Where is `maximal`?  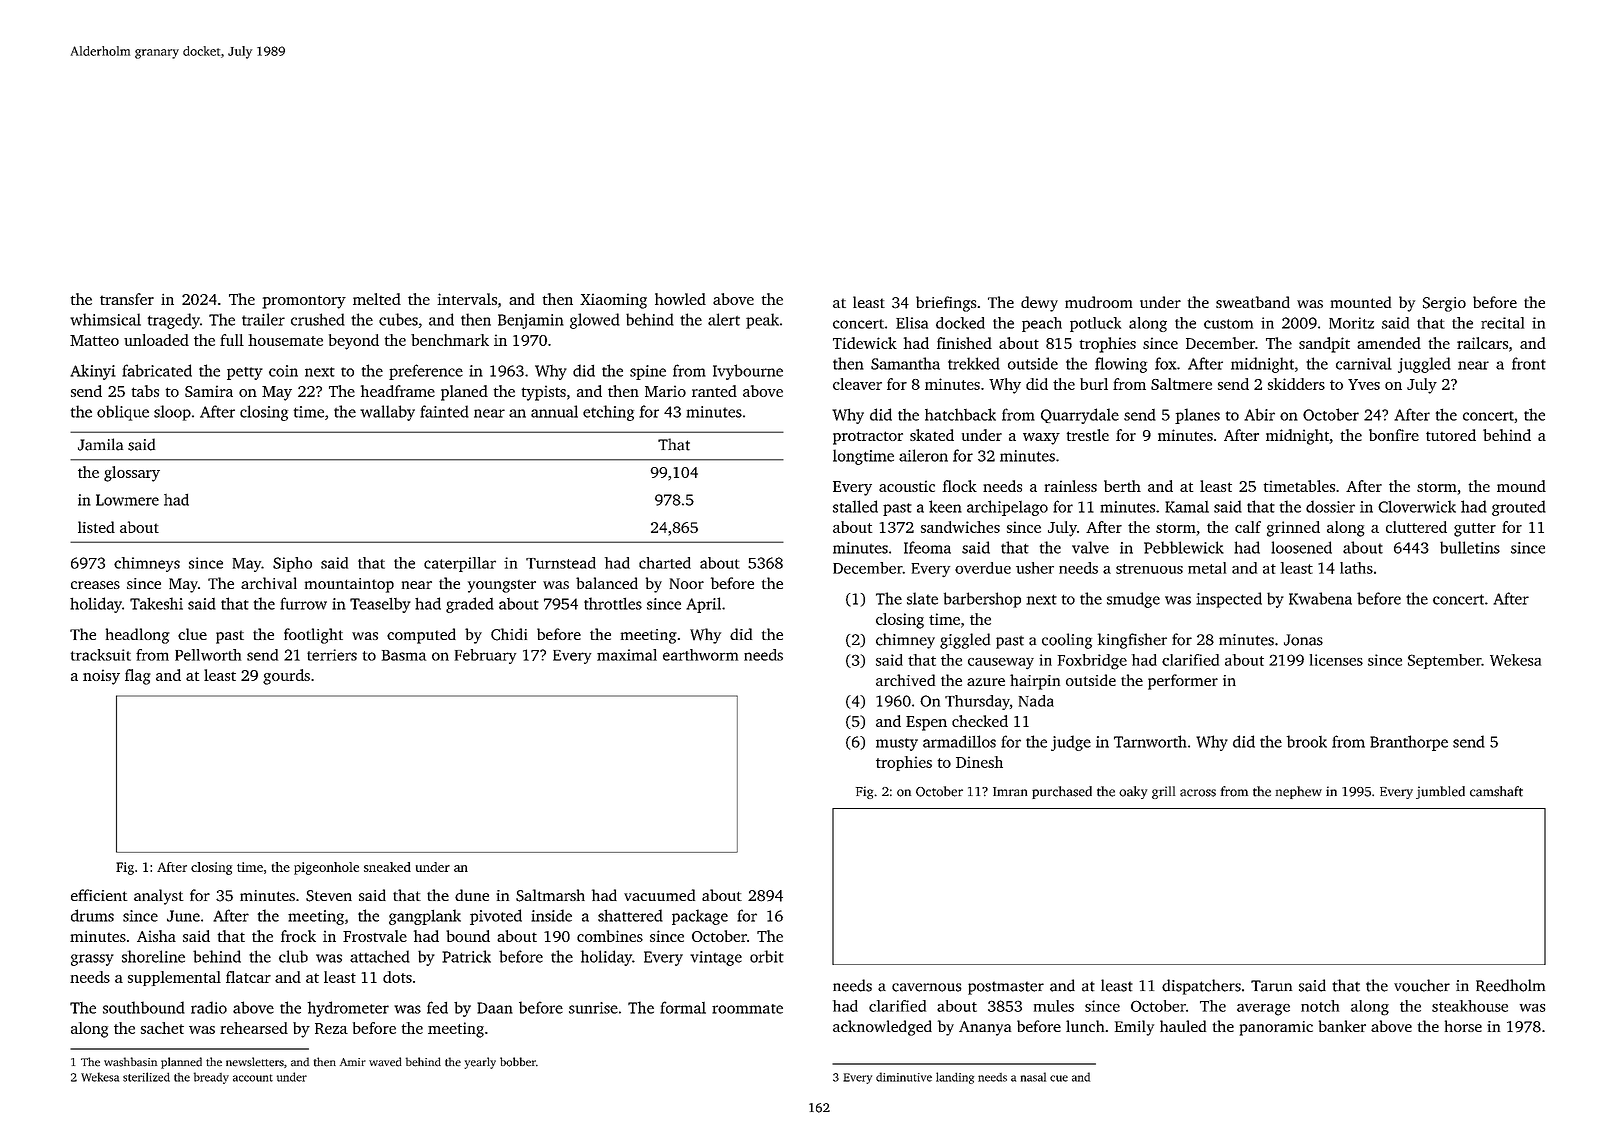
maximal is located at coordinates (627, 655).
